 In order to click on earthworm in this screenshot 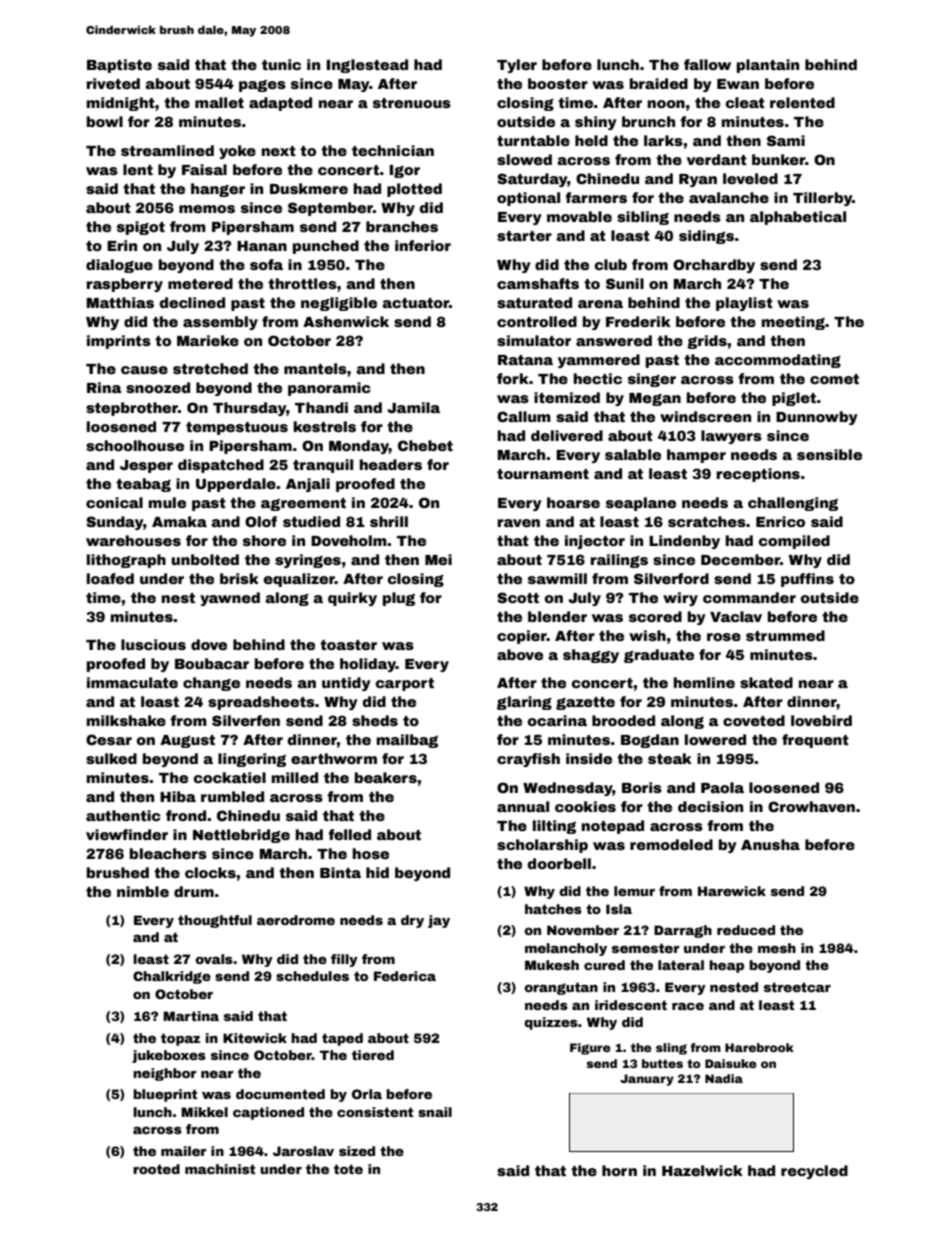, I will do `click(334, 758)`.
